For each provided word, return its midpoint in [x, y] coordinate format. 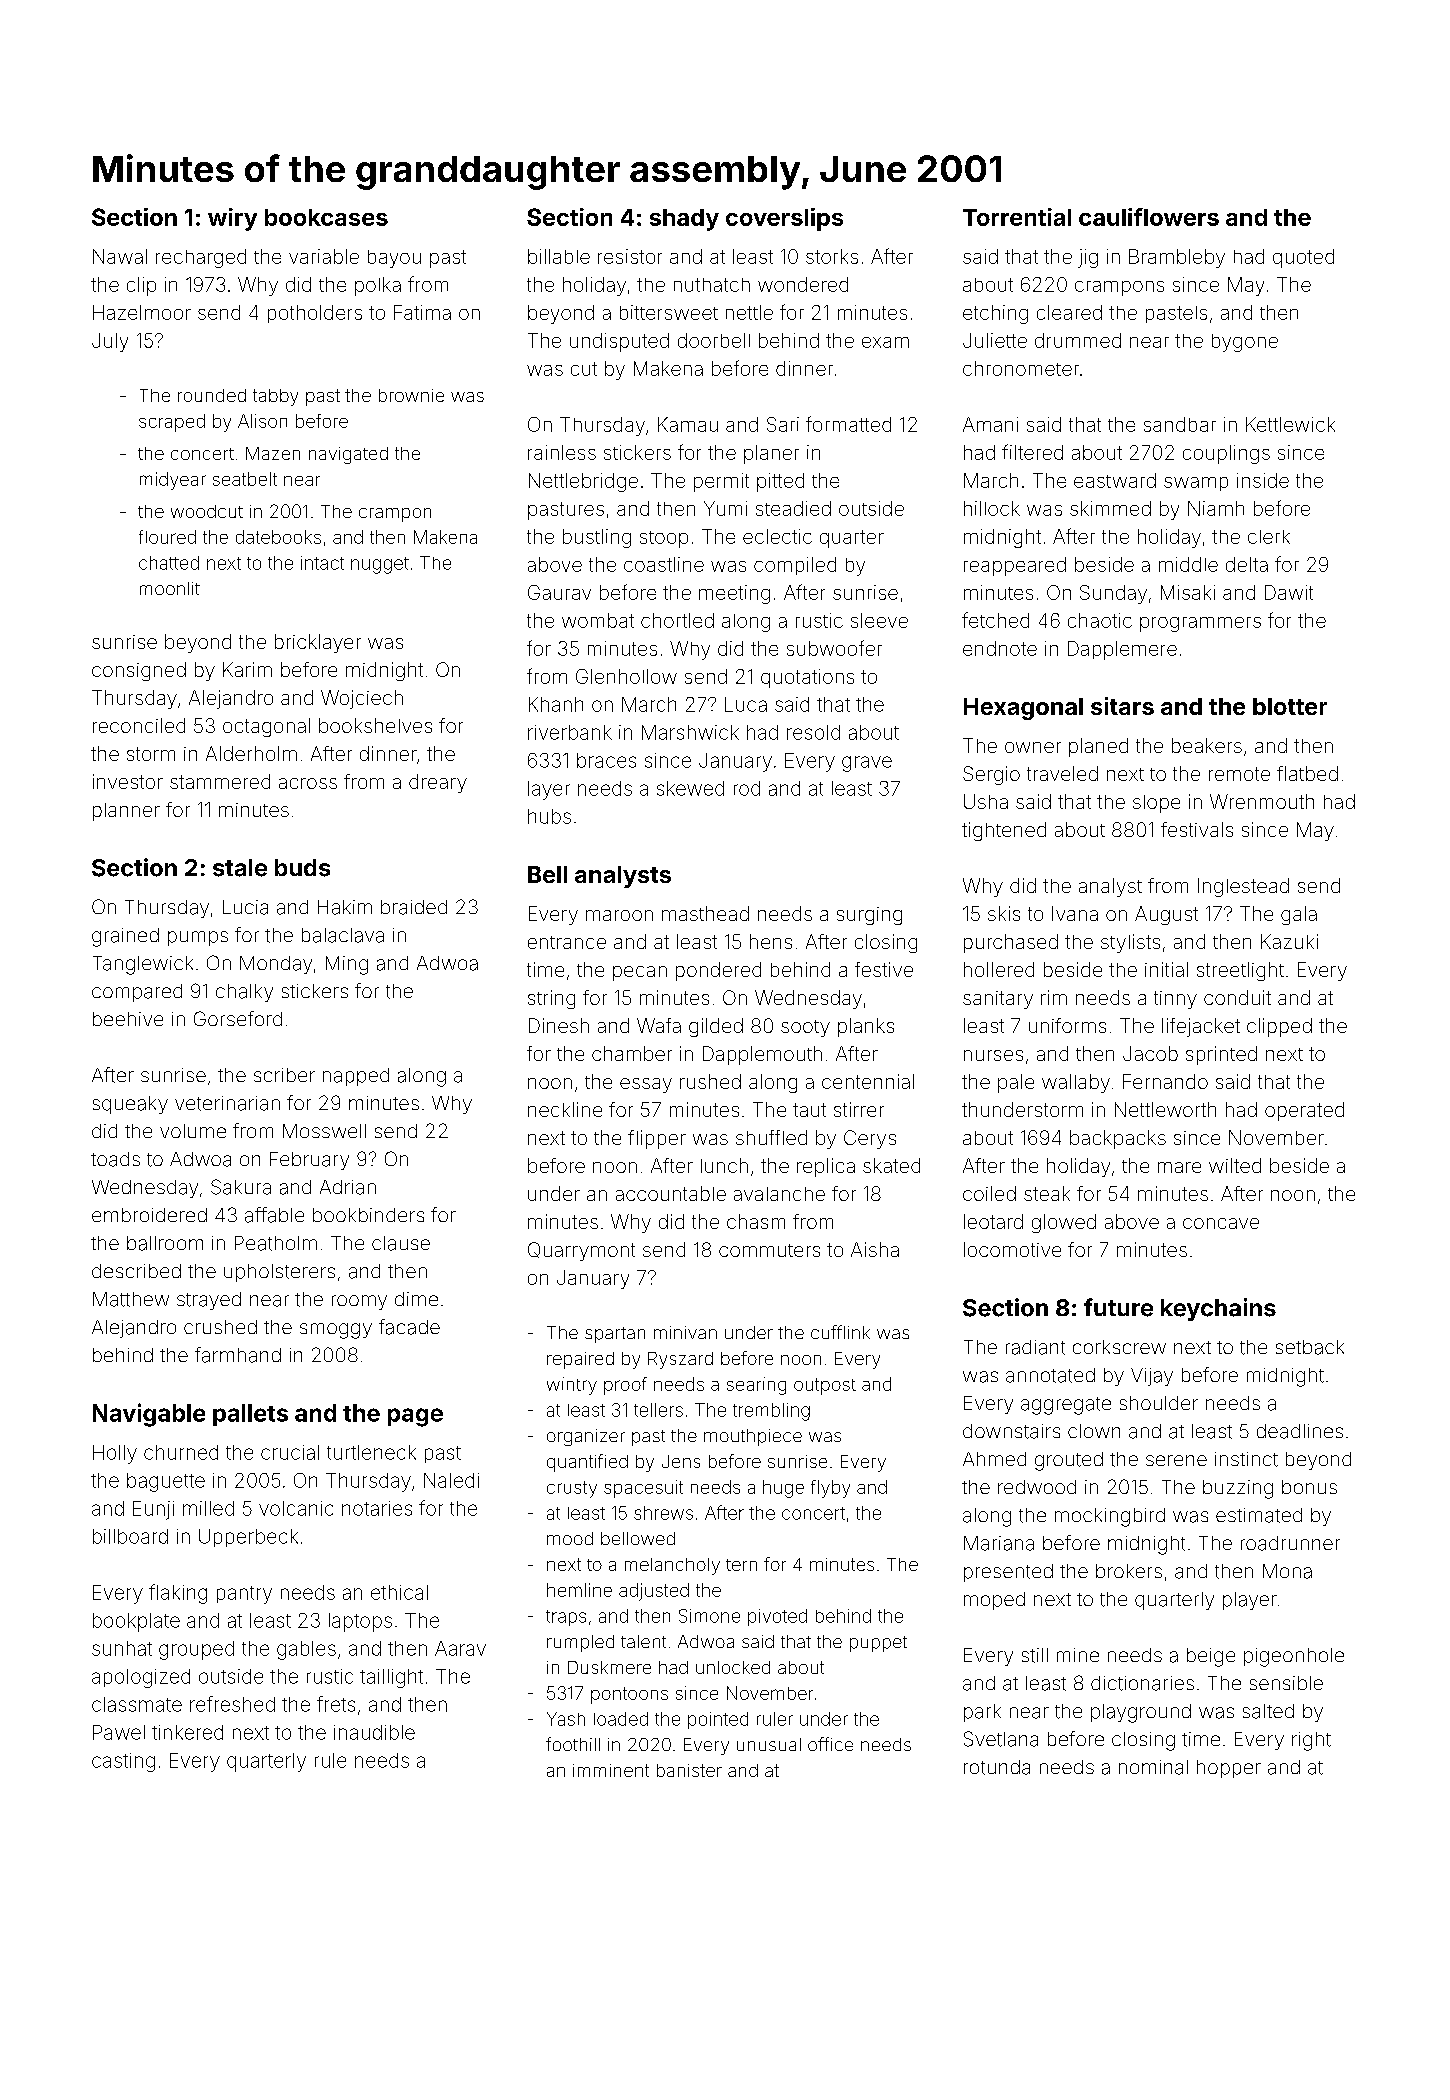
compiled [795, 566]
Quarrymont [581, 1251]
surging [869, 916]
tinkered [187, 1732]
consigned [139, 671]
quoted [1303, 258]
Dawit [1289, 592]
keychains [1218, 1309]
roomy [359, 1302]
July [110, 342]
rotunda [997, 1767]
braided [414, 907]
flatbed [1307, 773]
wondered [803, 284]
